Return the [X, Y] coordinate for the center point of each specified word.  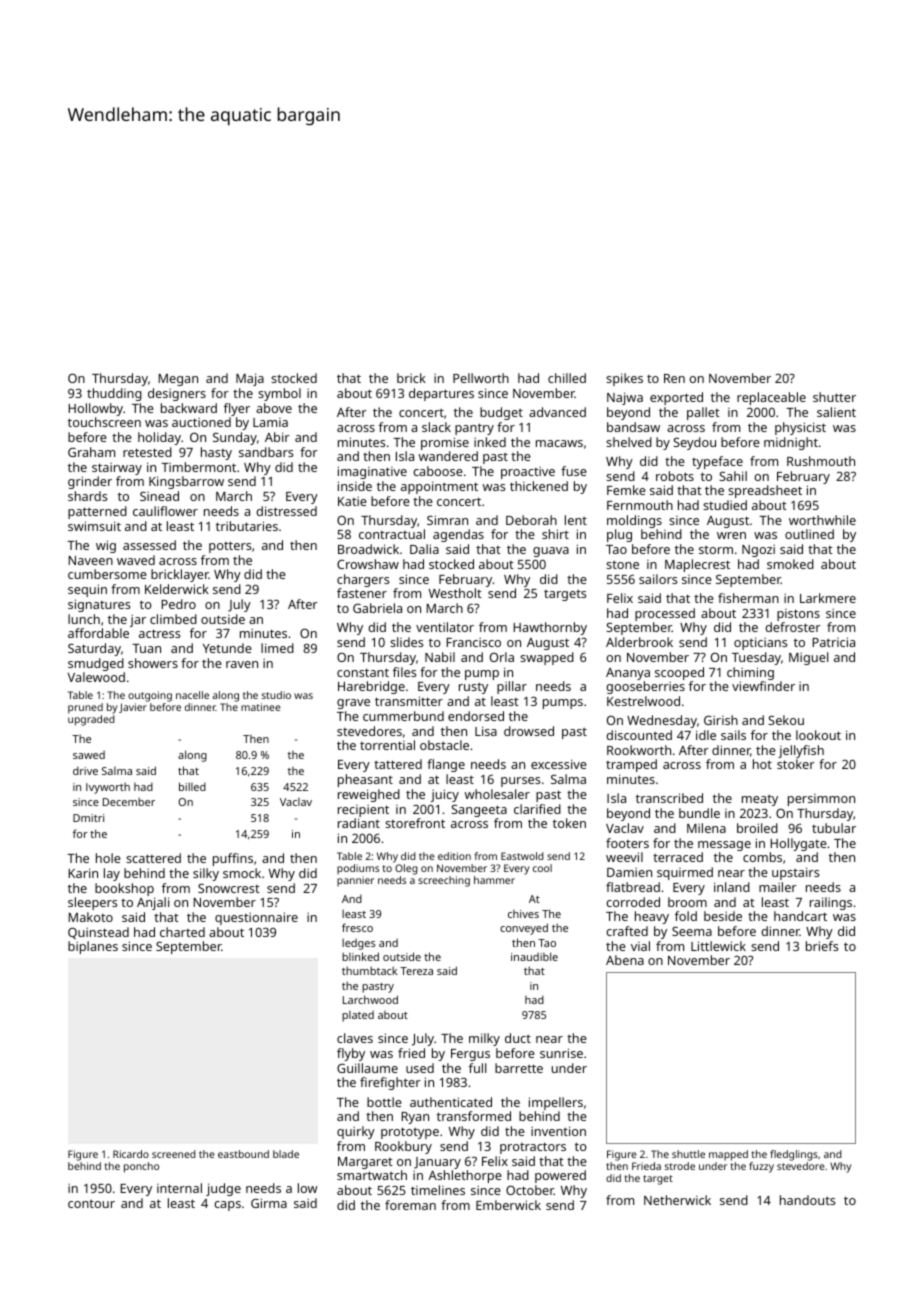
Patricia [833, 642]
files [404, 672]
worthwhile [822, 520]
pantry [474, 429]
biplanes [93, 947]
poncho [141, 1167]
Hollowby [95, 409]
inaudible [534, 956]
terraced [678, 857]
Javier [133, 708]
